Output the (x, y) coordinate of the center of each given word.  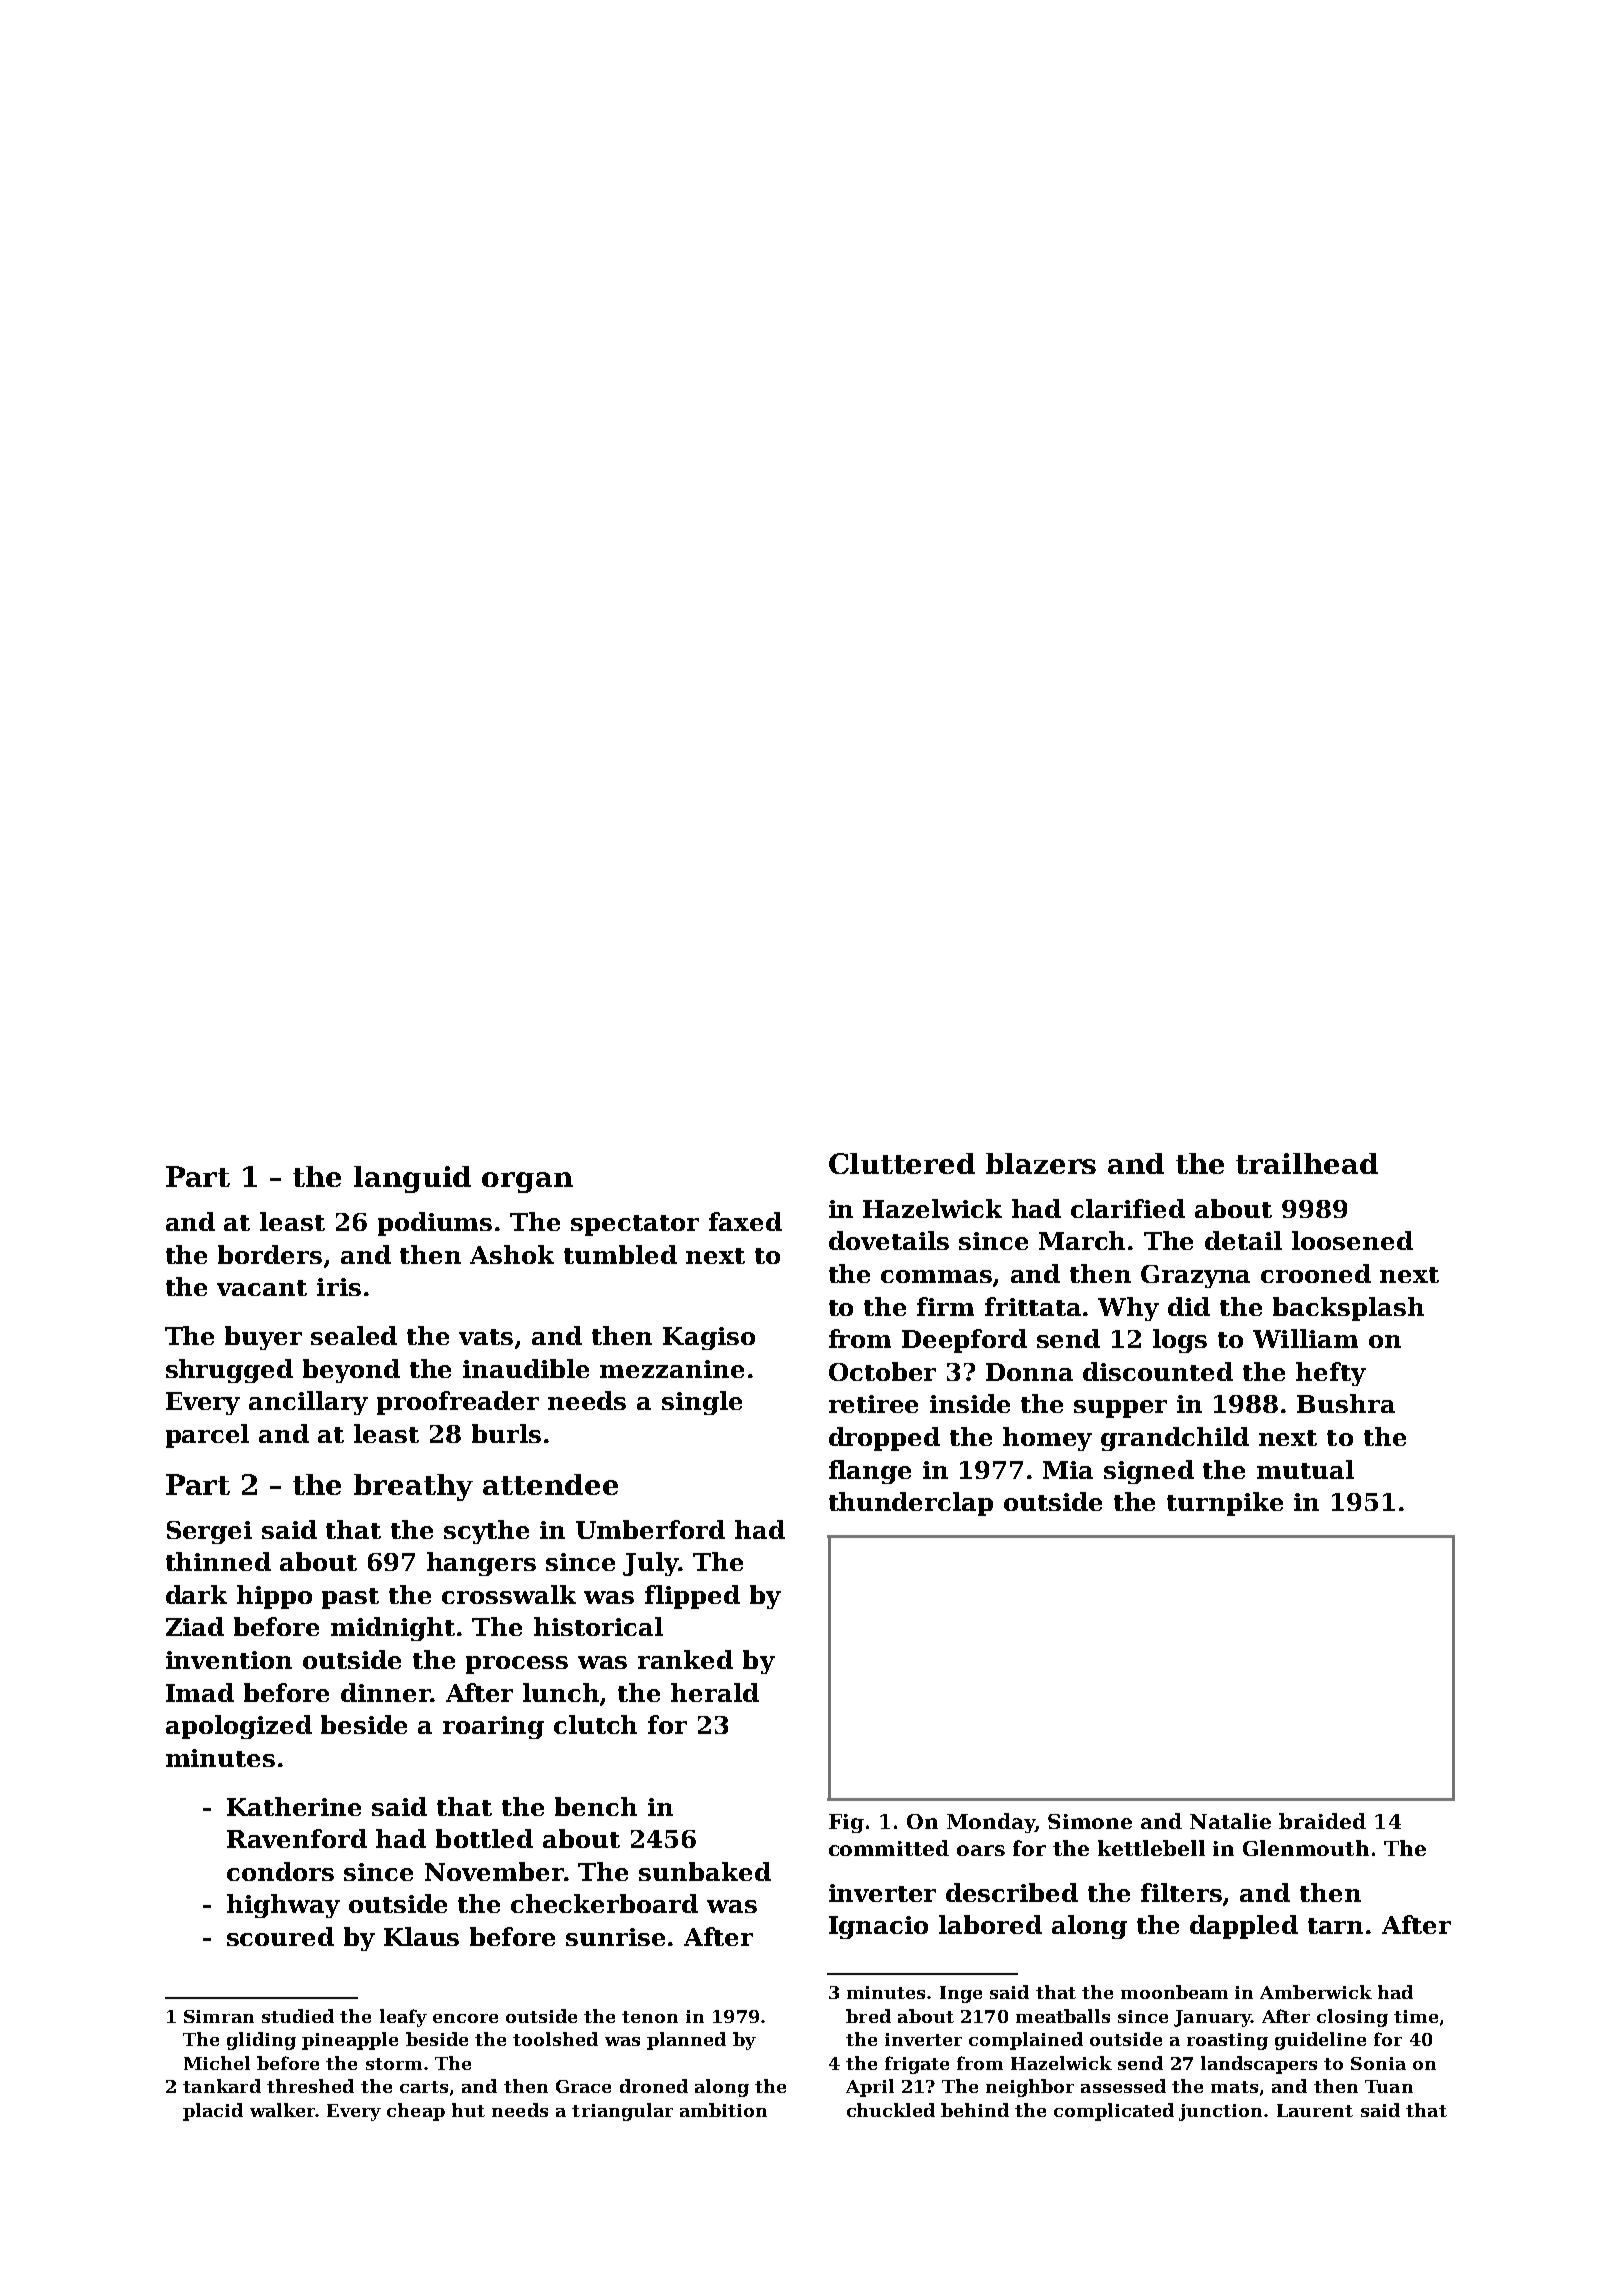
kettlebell (1151, 1848)
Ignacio (878, 1927)
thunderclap (911, 1504)
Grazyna (1195, 1276)
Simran (219, 2016)
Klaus (421, 1936)
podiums (435, 1224)
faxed (745, 1221)
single (702, 1403)
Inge (961, 1994)
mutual (1305, 1469)
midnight (393, 1629)
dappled (1244, 1927)
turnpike (1225, 1504)
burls (506, 1433)
